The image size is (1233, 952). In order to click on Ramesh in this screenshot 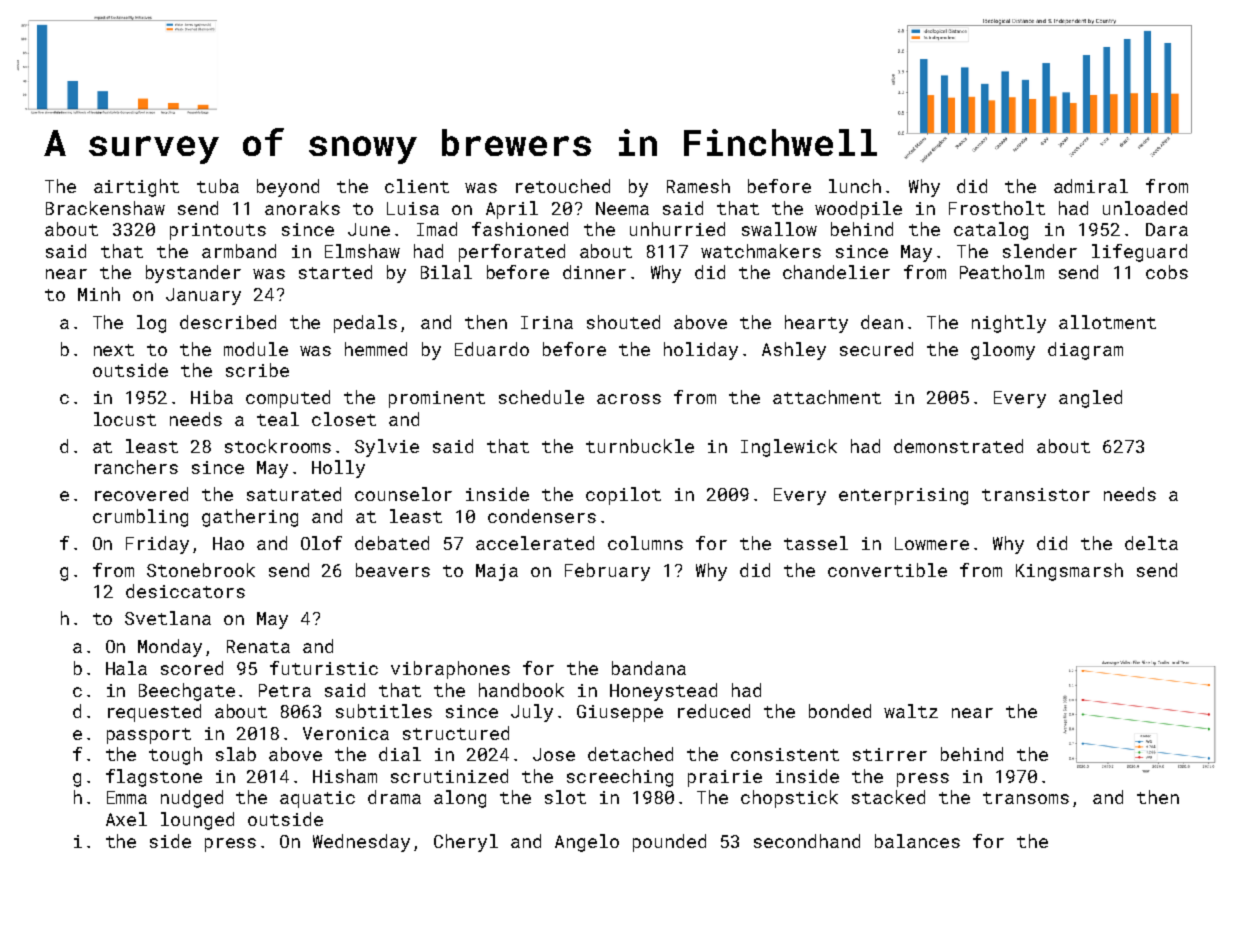, I will do `click(698, 186)`.
